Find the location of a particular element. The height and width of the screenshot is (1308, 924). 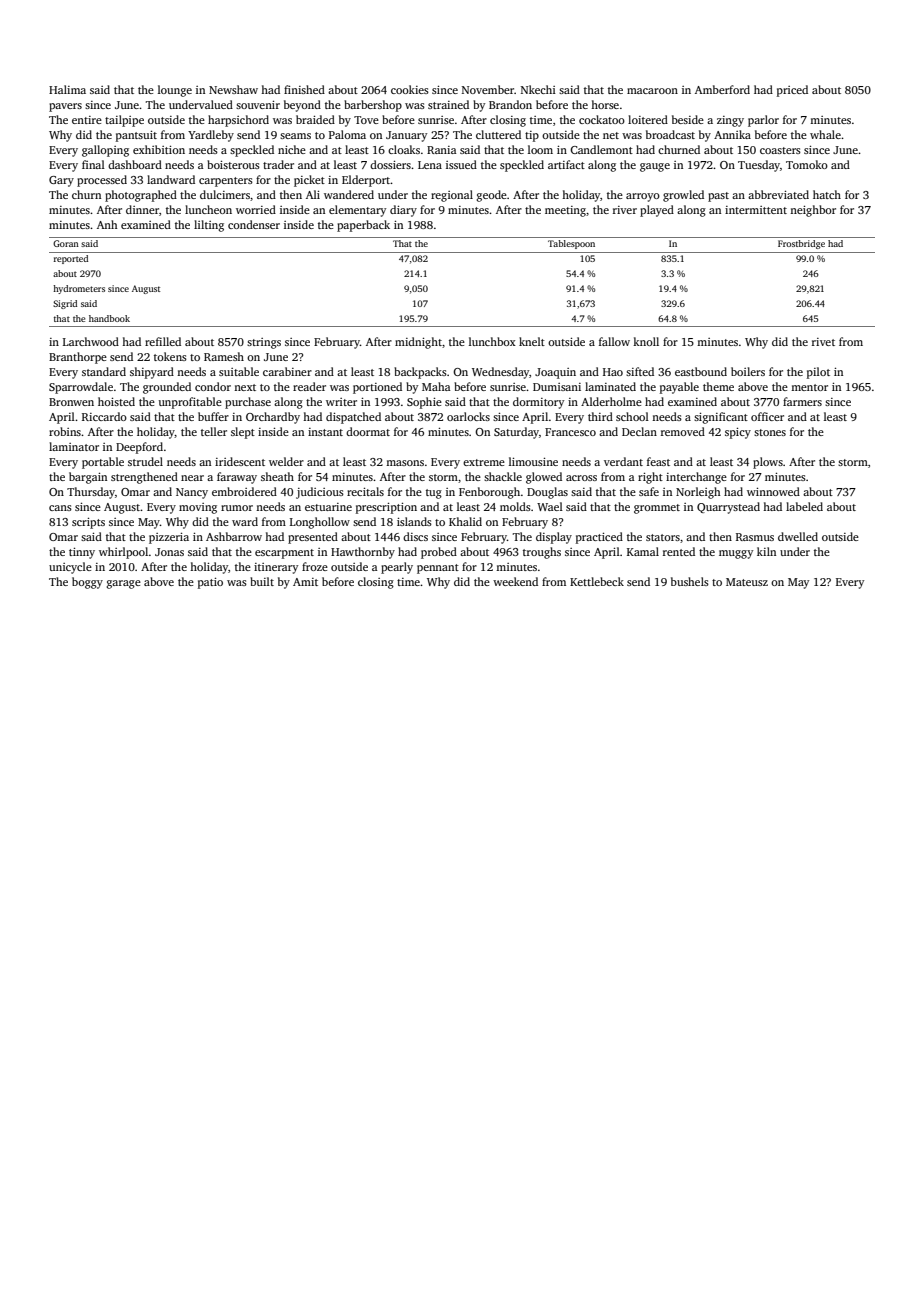

pizzeria is located at coordinates (169, 538).
